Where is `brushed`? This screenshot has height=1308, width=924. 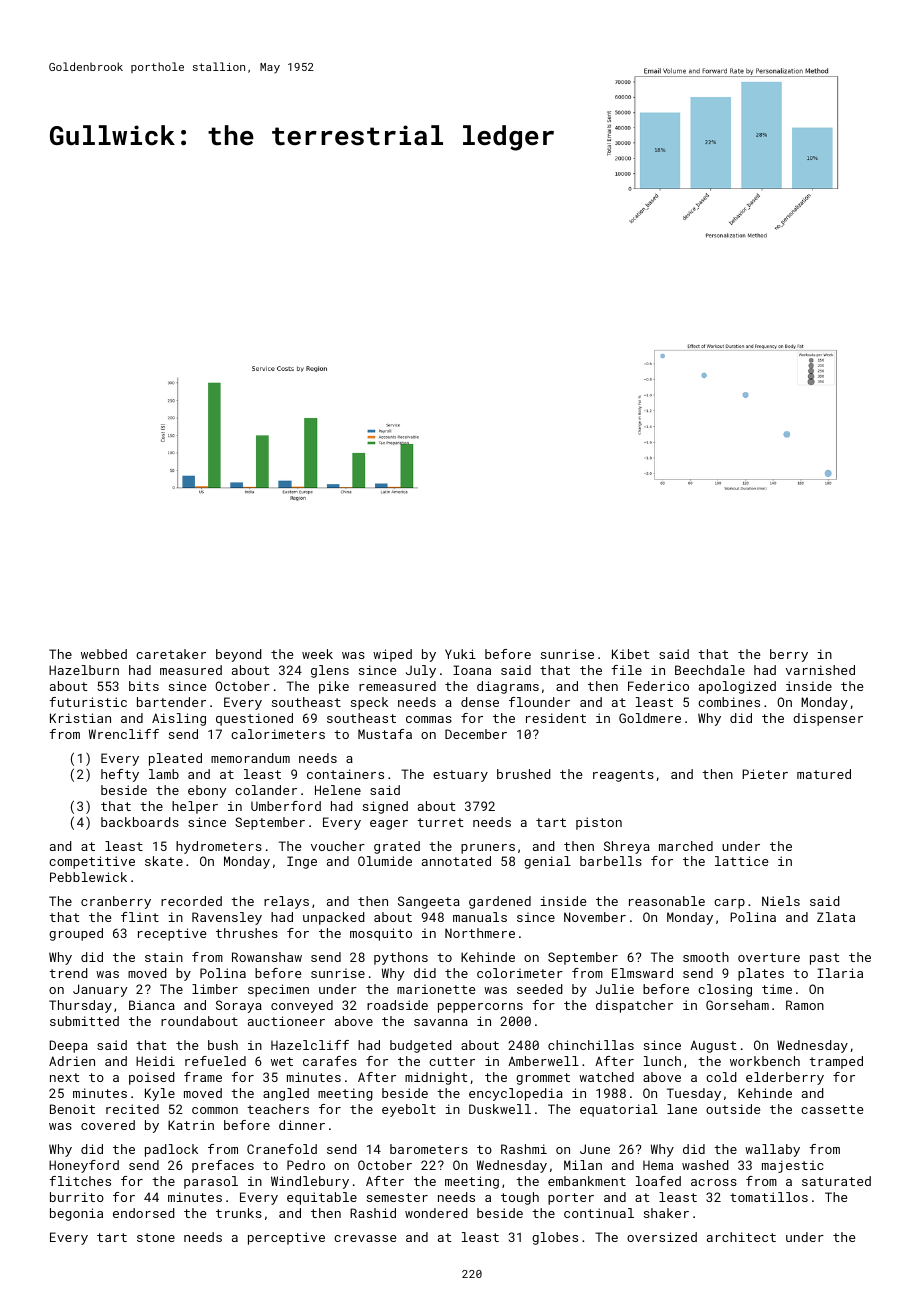 brushed is located at coordinates (524, 774).
